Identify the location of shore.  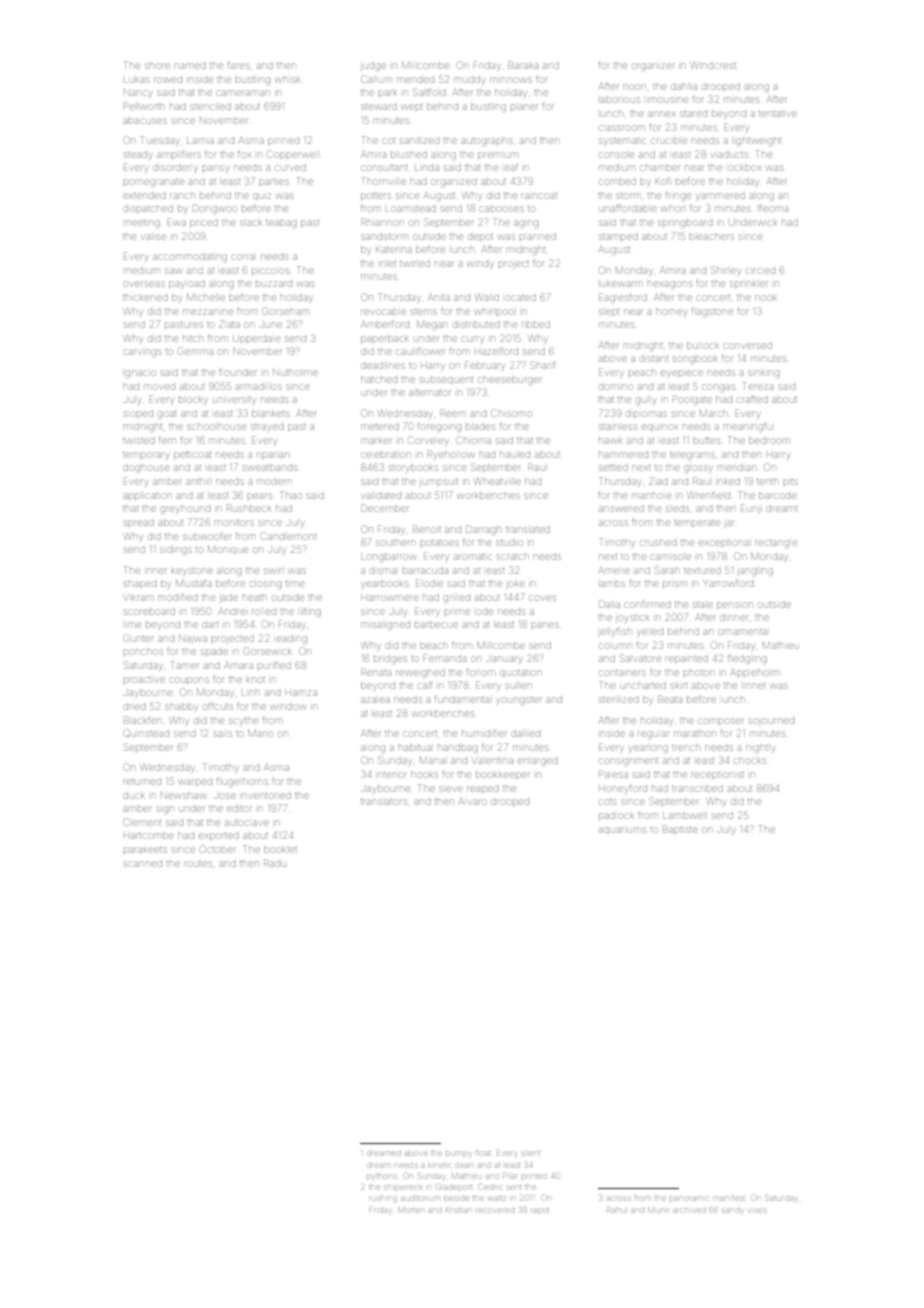
(157, 66).
